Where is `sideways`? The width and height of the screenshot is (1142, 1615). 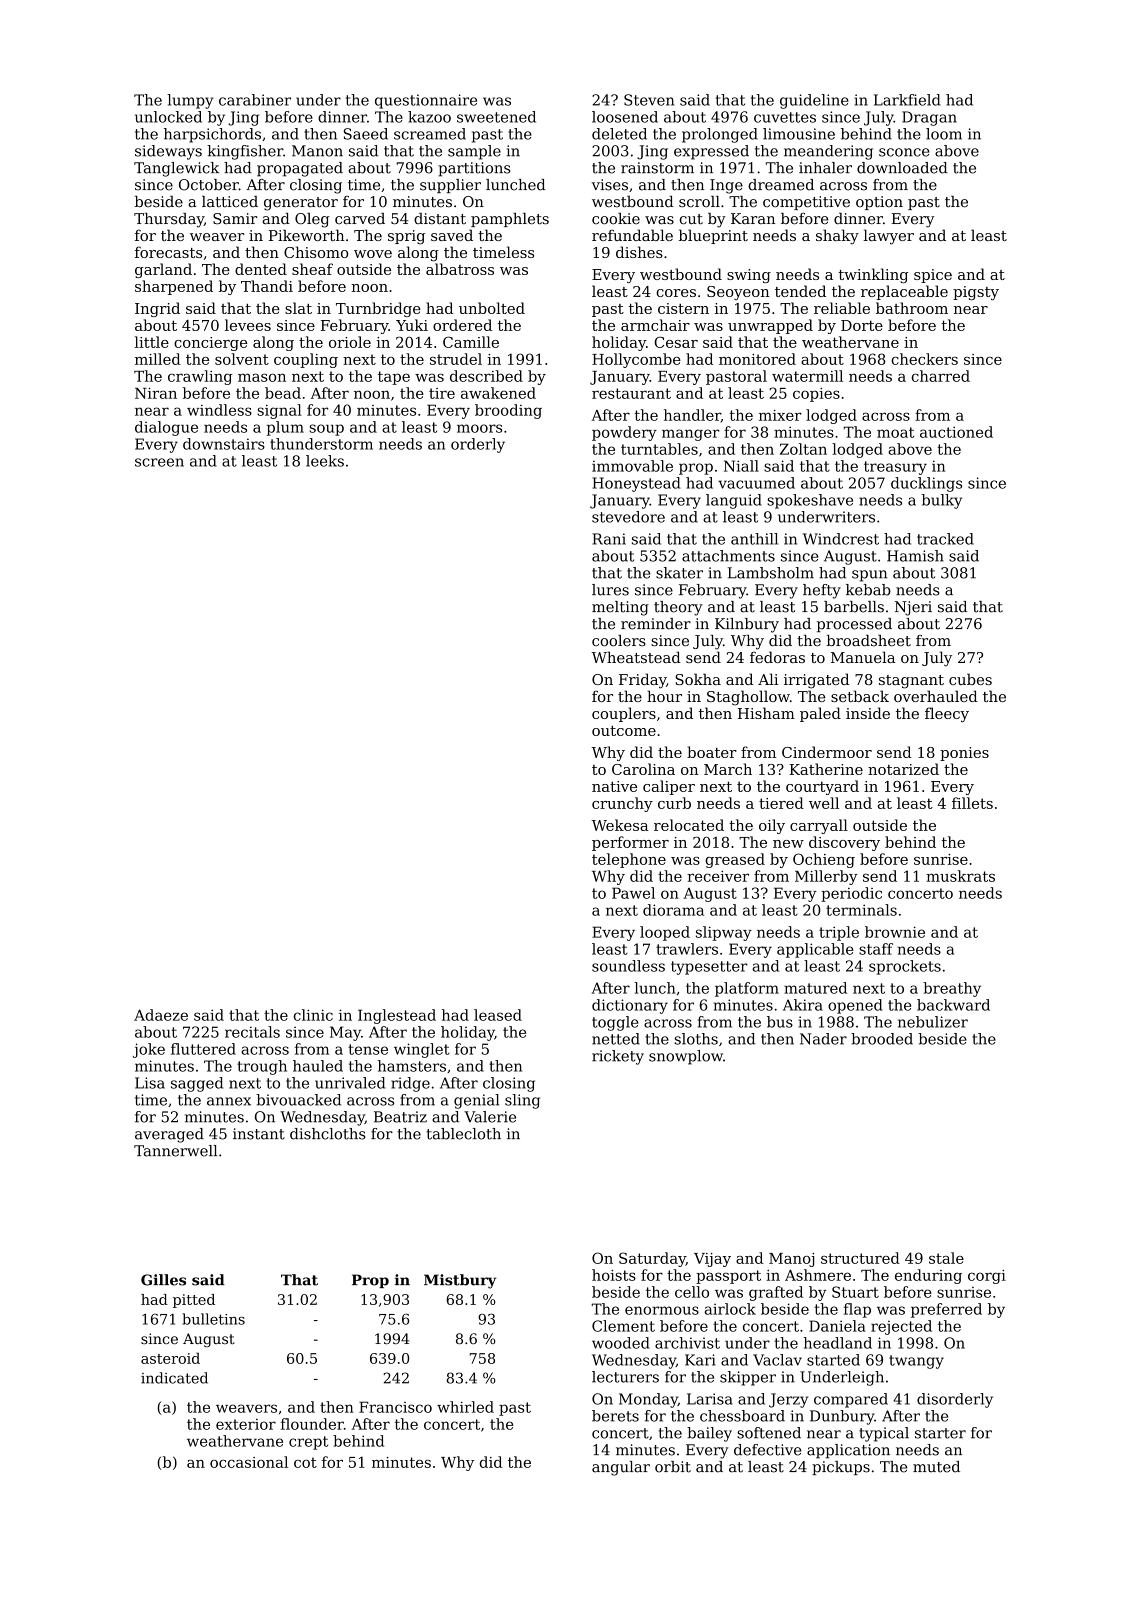 sideways is located at coordinates (168, 152).
